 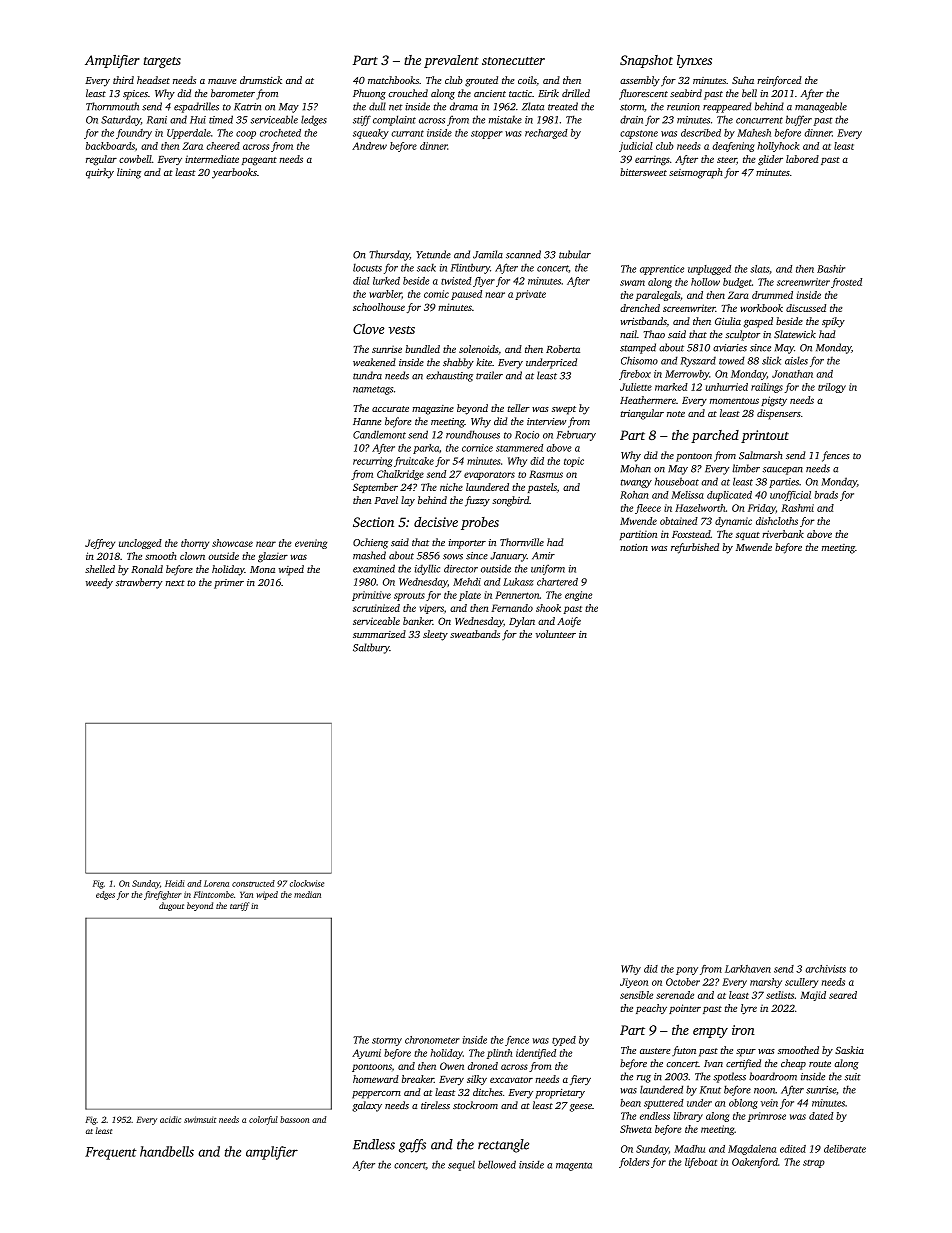 What do you see at coordinates (436, 294) in the document?
I see `comic` at bounding box center [436, 294].
